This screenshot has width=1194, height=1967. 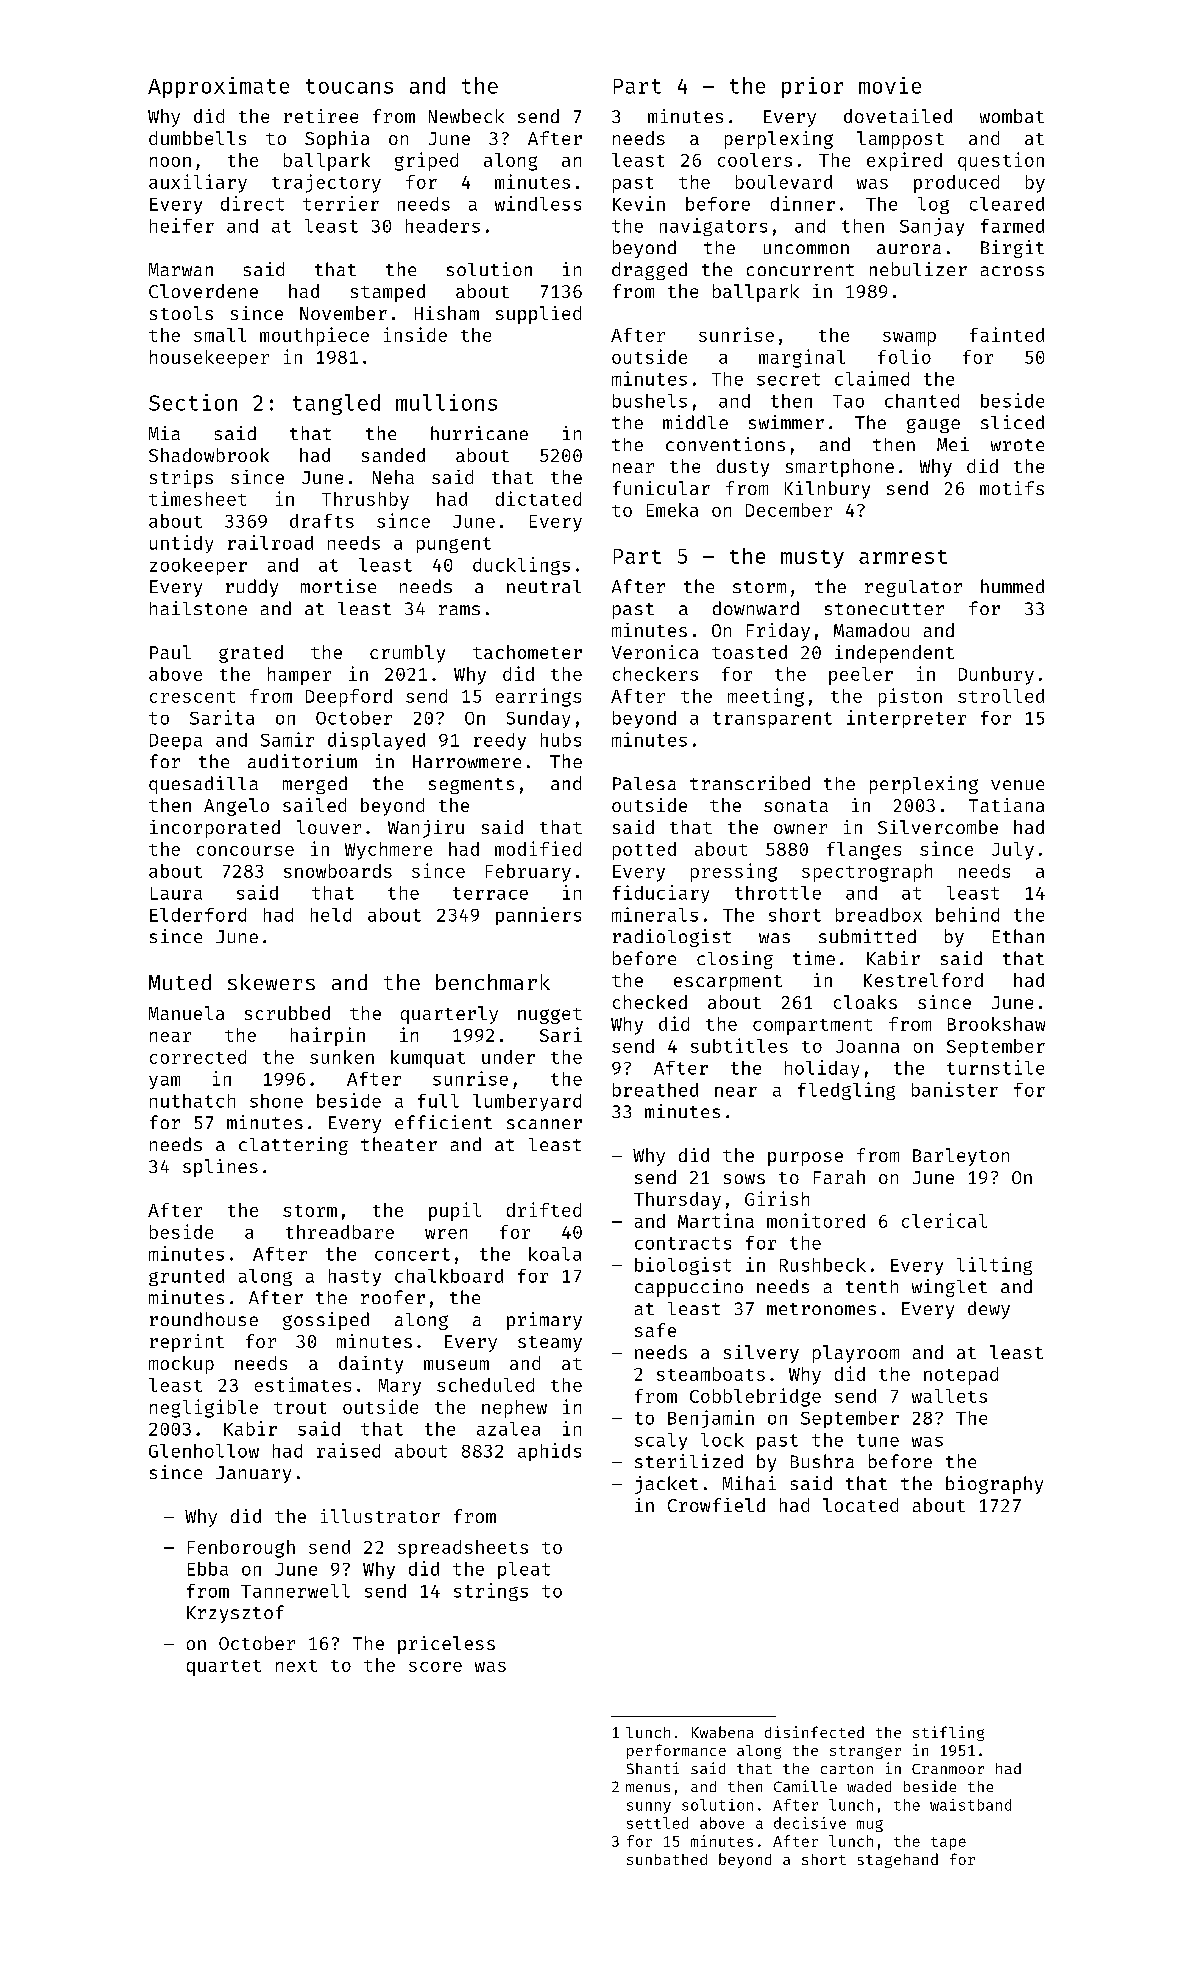 I want to click on hummed, so click(x=1012, y=586).
